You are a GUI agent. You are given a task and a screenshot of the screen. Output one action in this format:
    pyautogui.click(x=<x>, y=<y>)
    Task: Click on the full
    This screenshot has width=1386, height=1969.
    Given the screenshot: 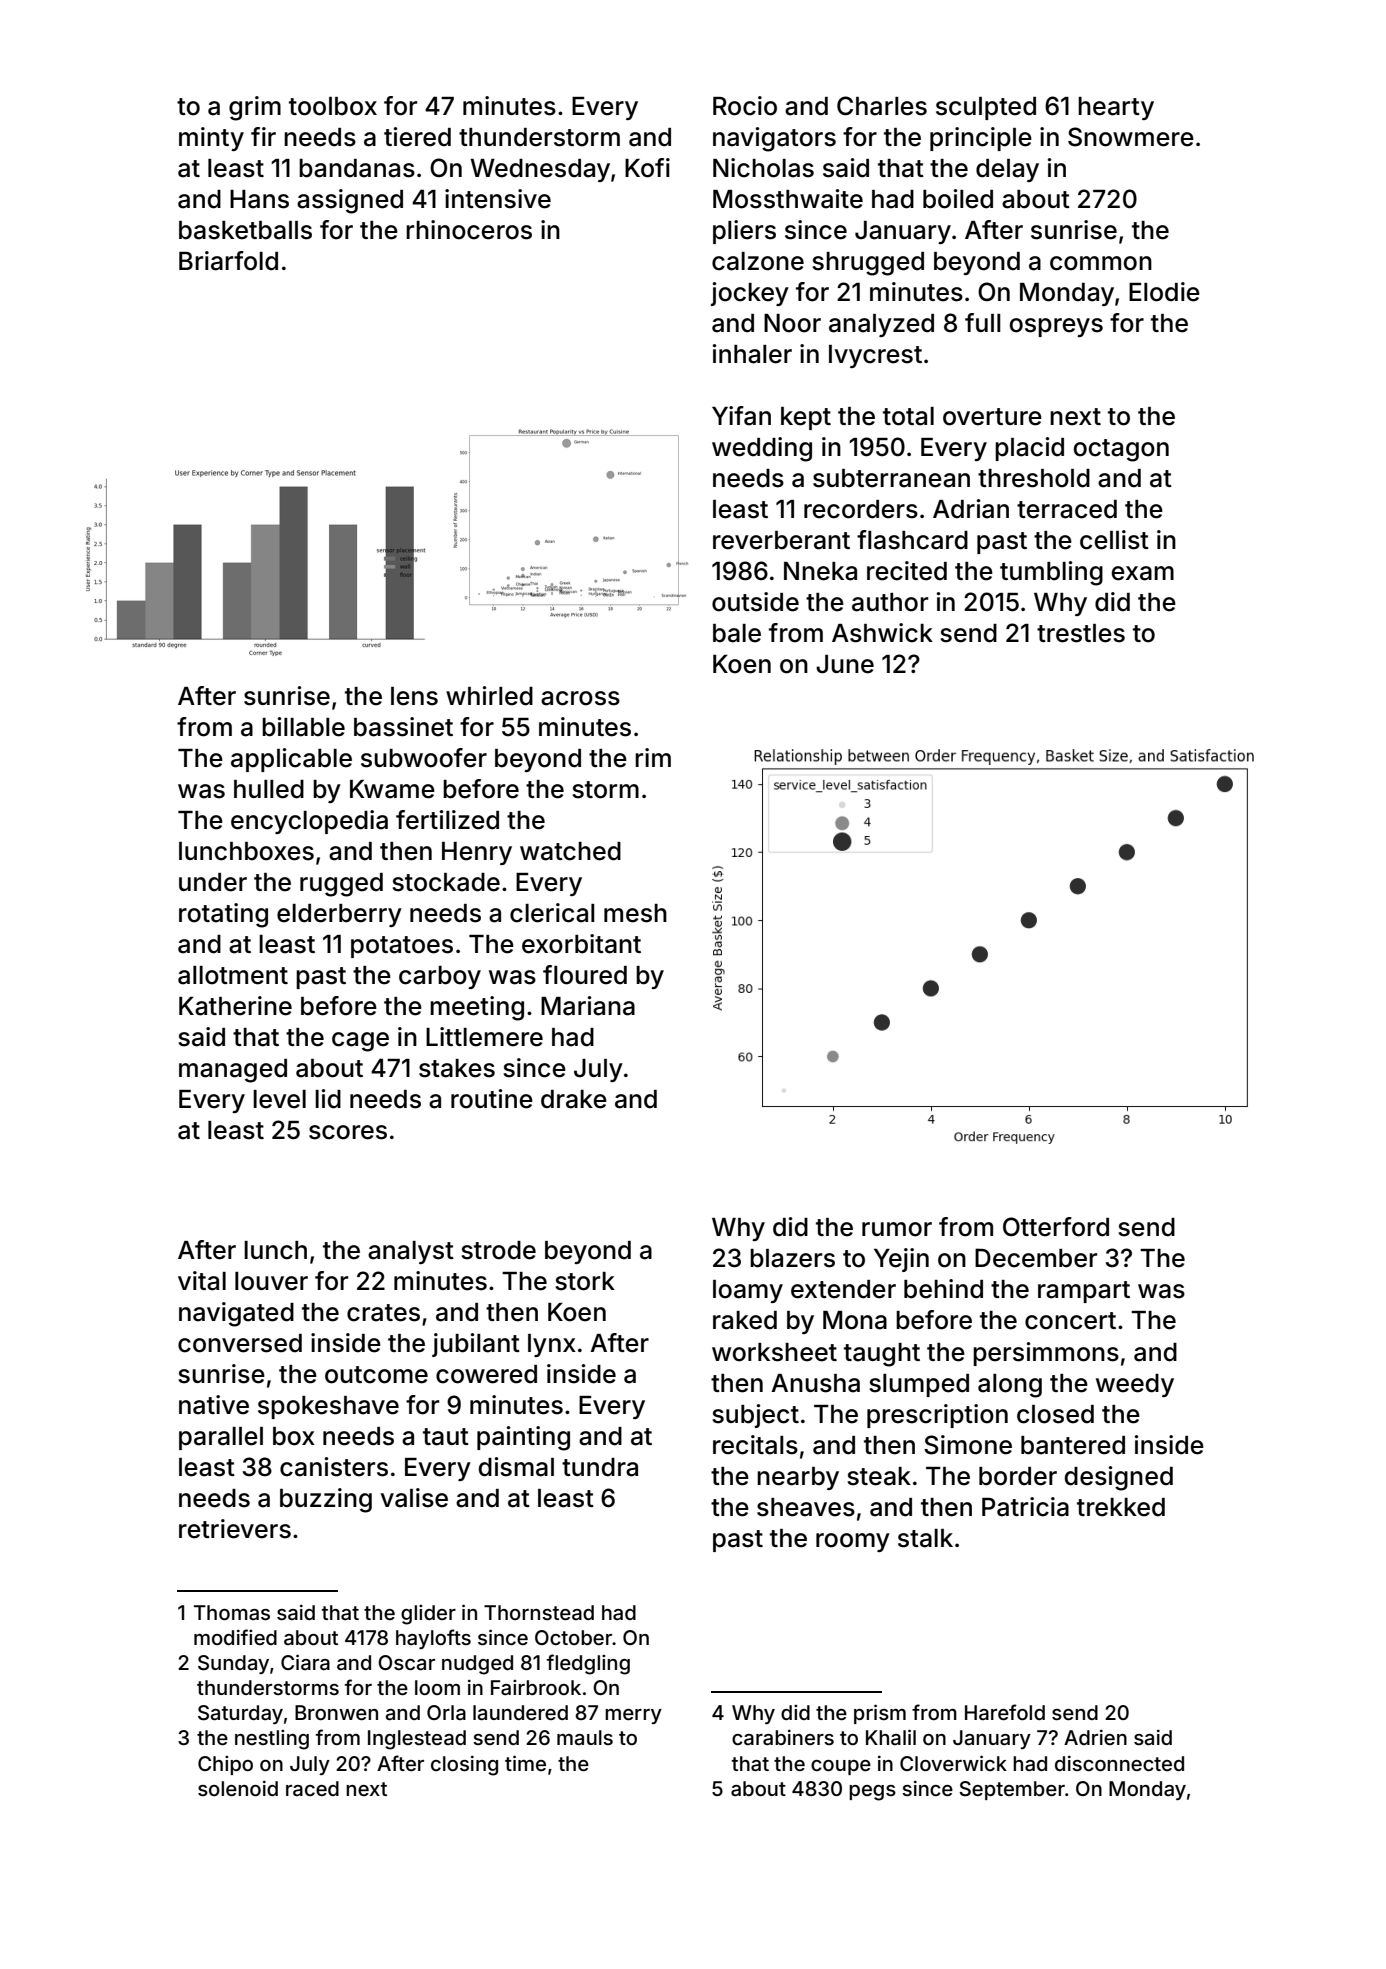 What is the action you would take?
    pyautogui.click(x=983, y=322)
